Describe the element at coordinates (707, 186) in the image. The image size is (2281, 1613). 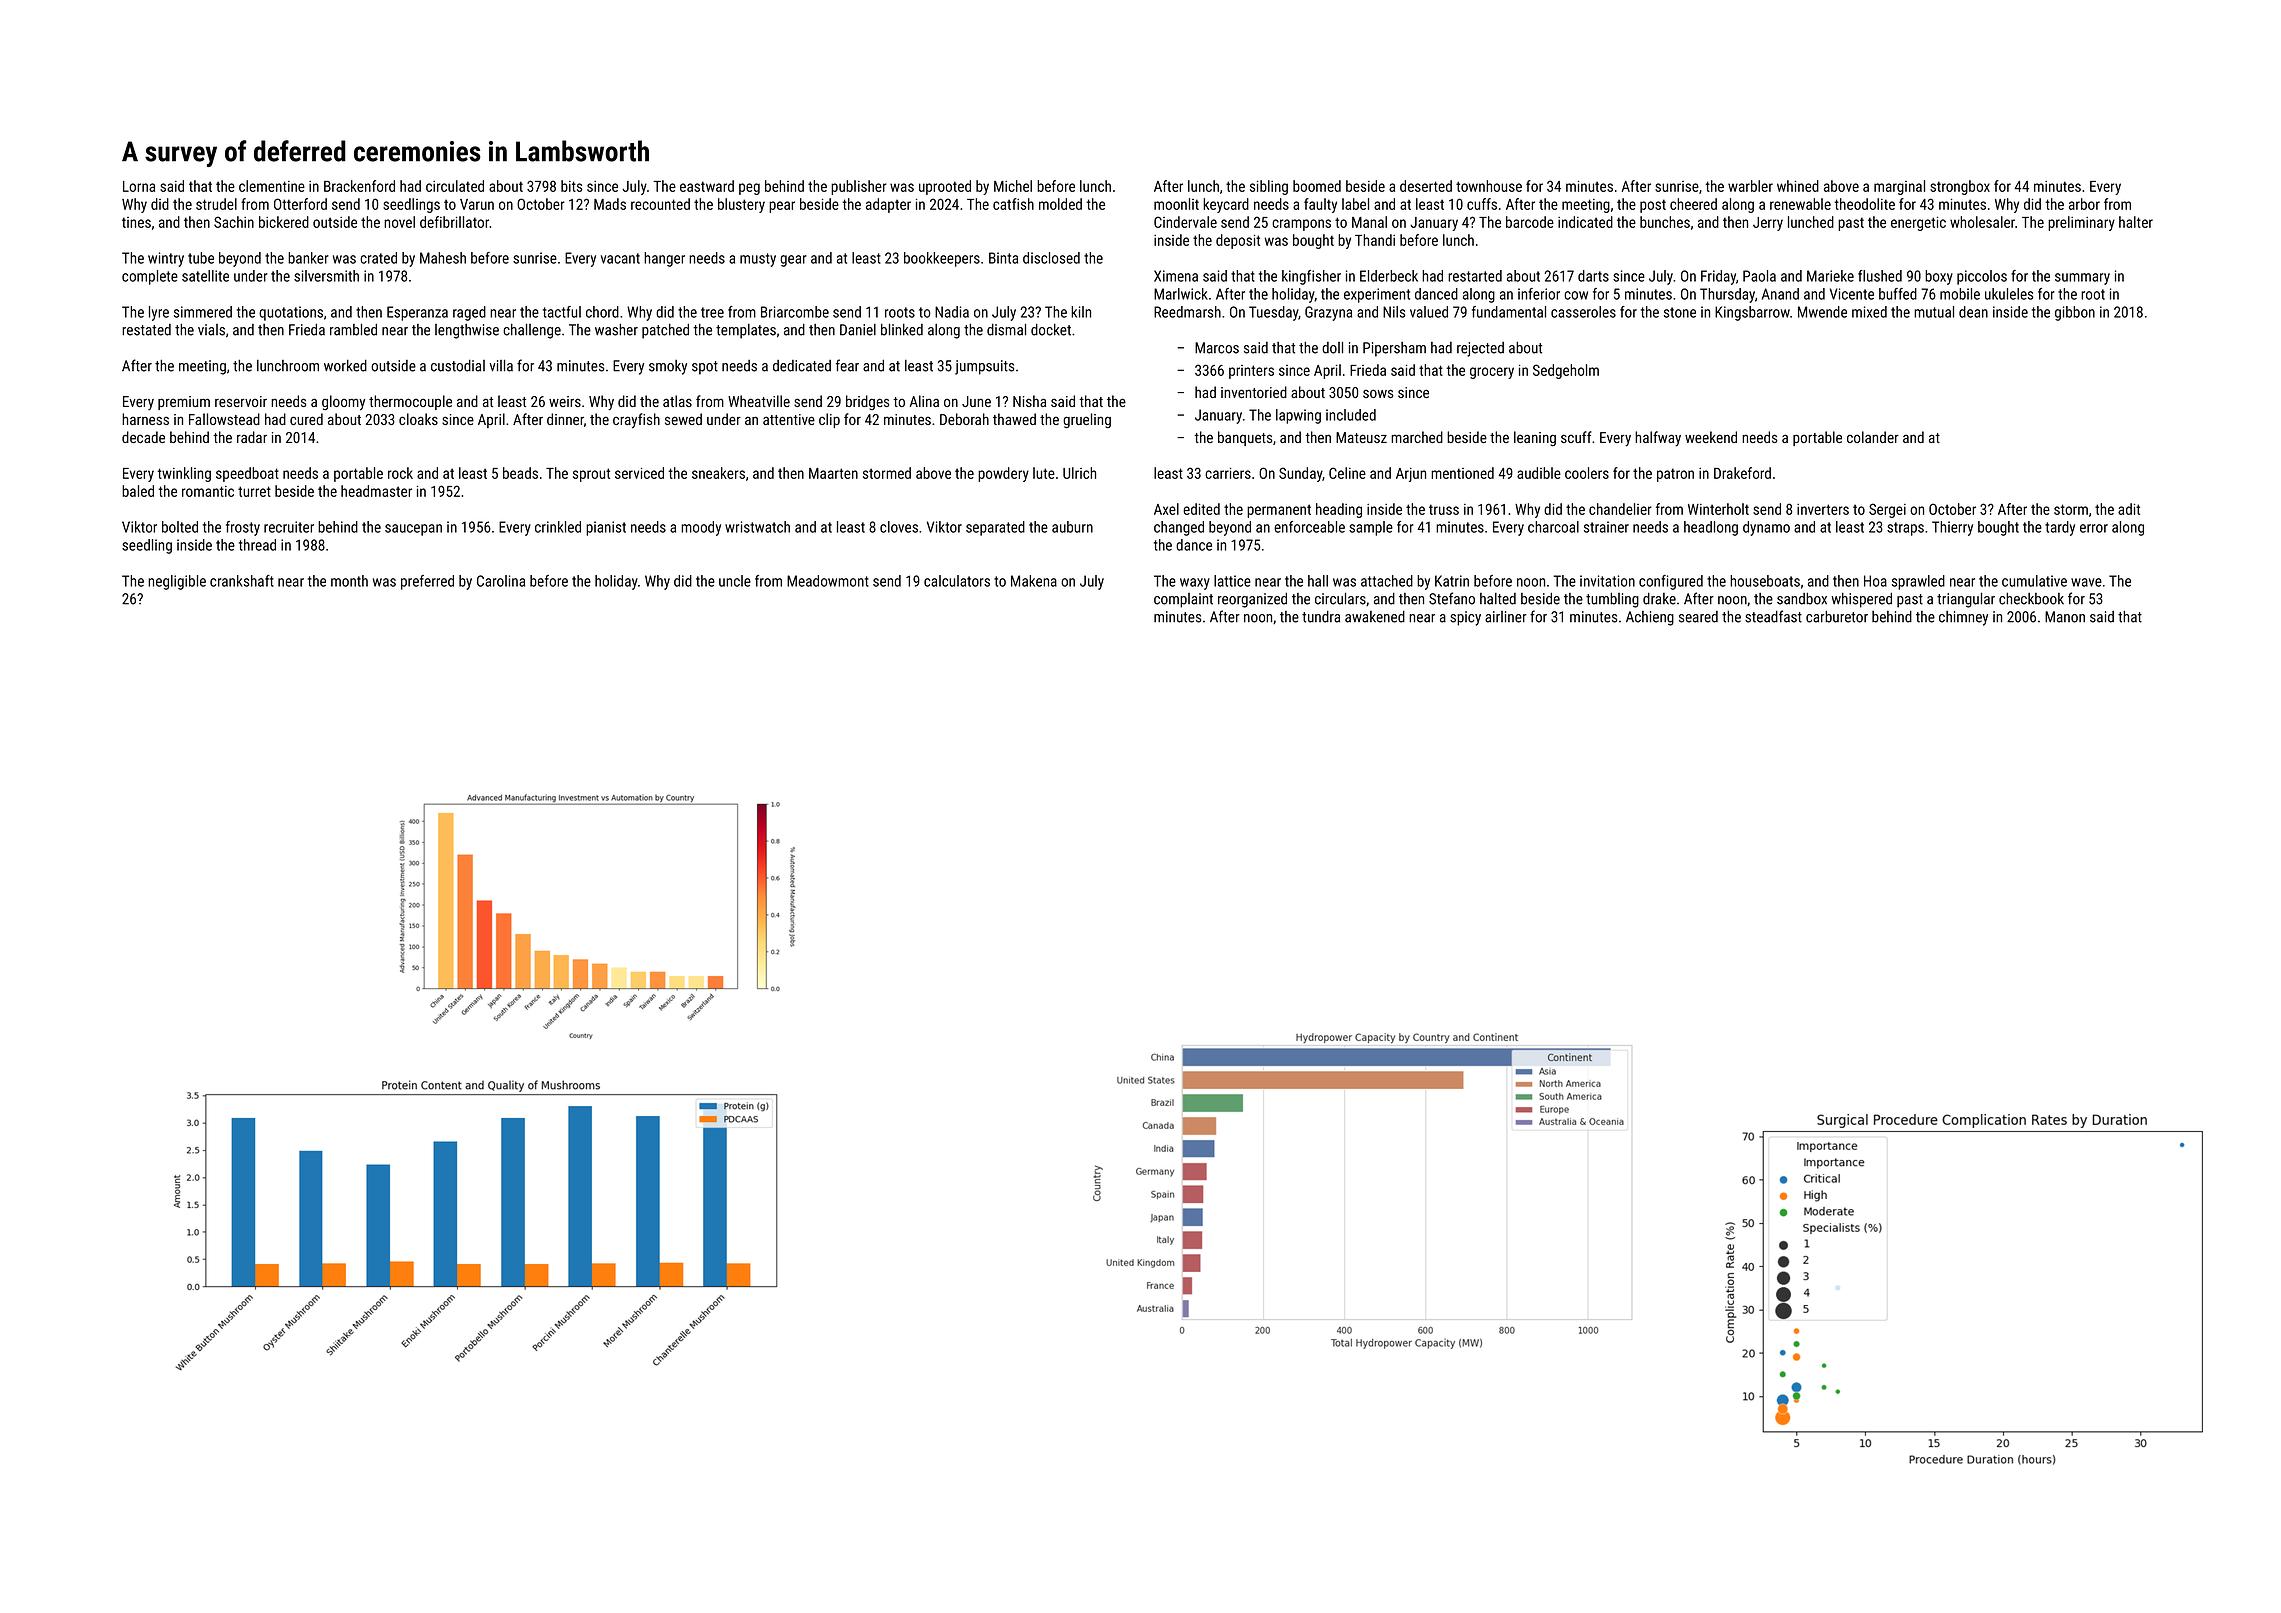
I see `eastward` at that location.
